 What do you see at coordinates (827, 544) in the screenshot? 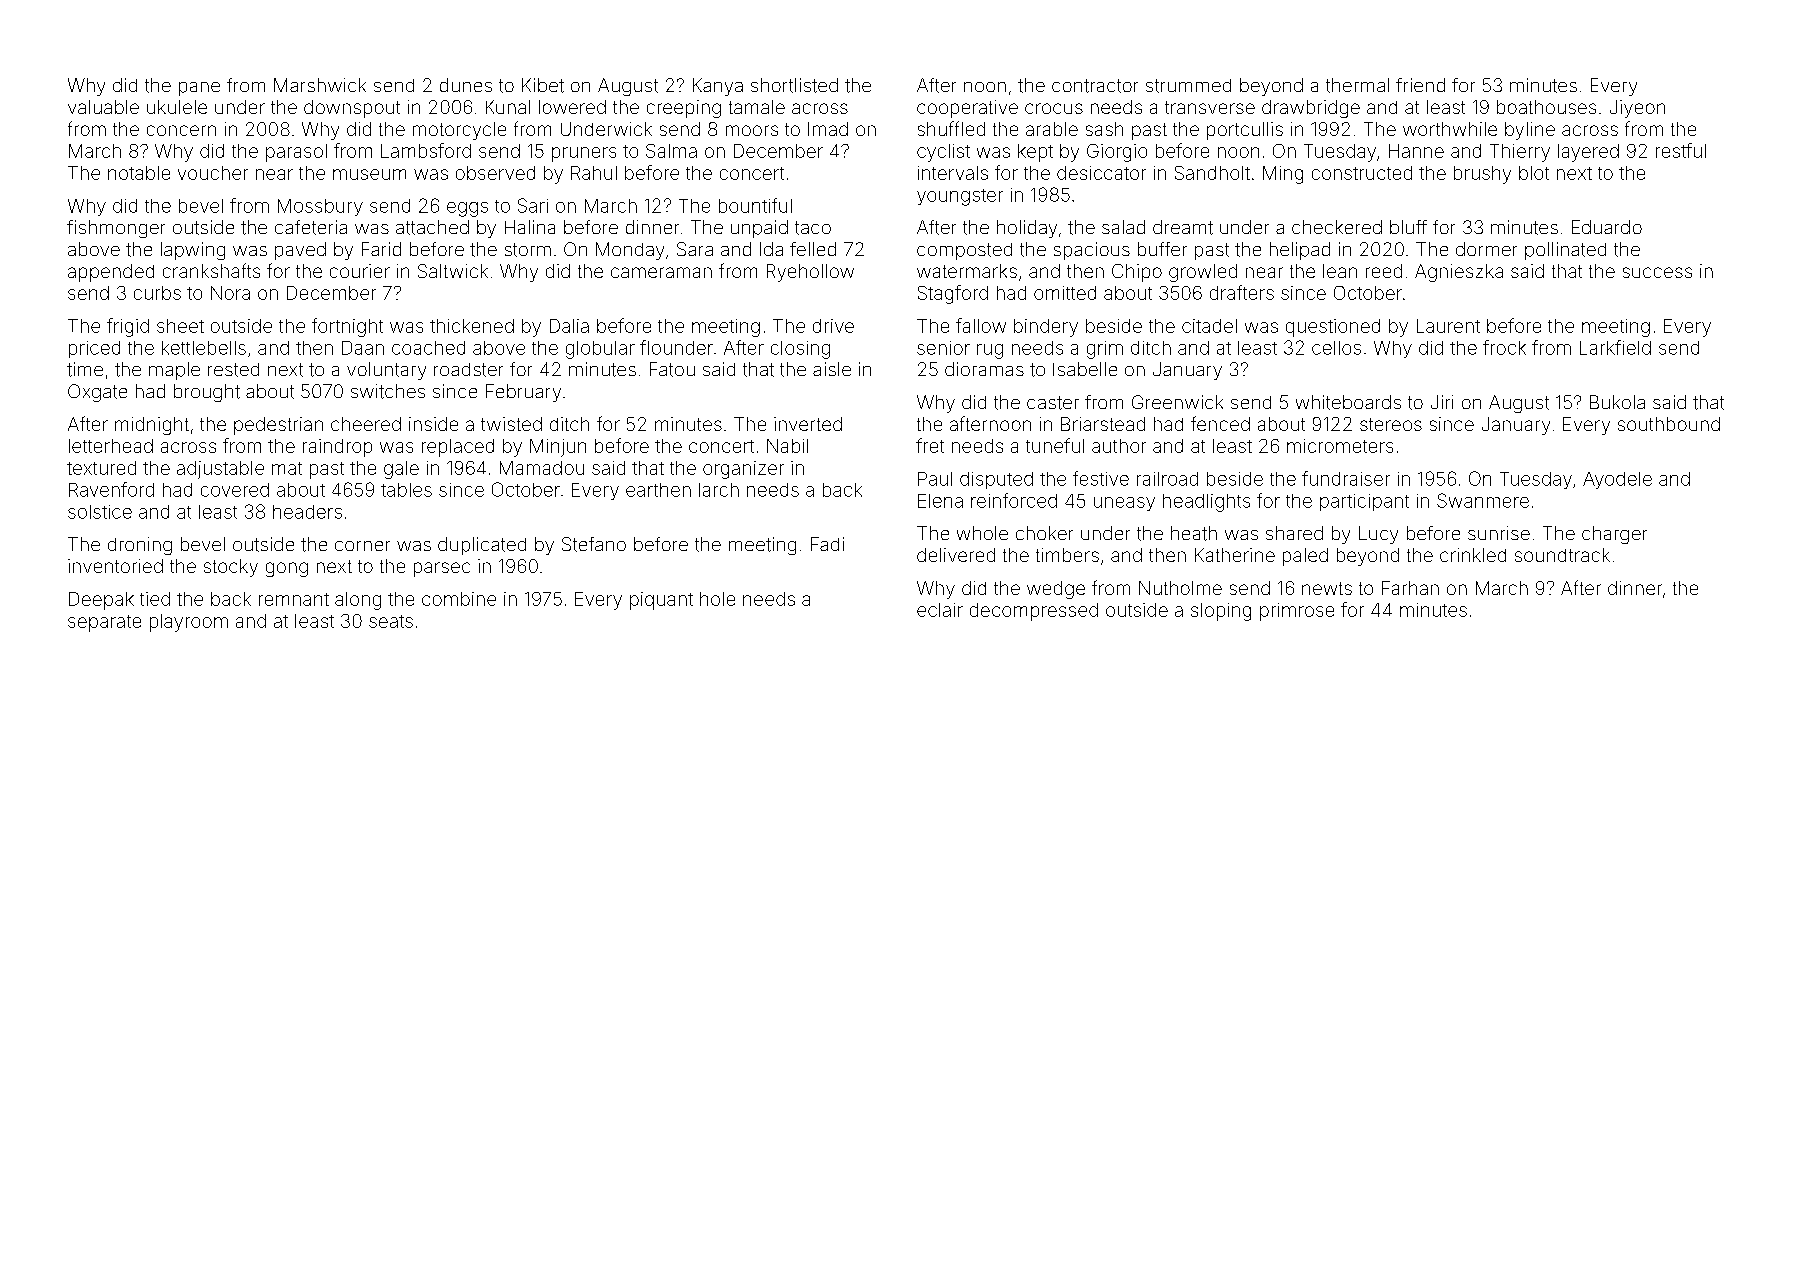
I see `Fadi` at bounding box center [827, 544].
